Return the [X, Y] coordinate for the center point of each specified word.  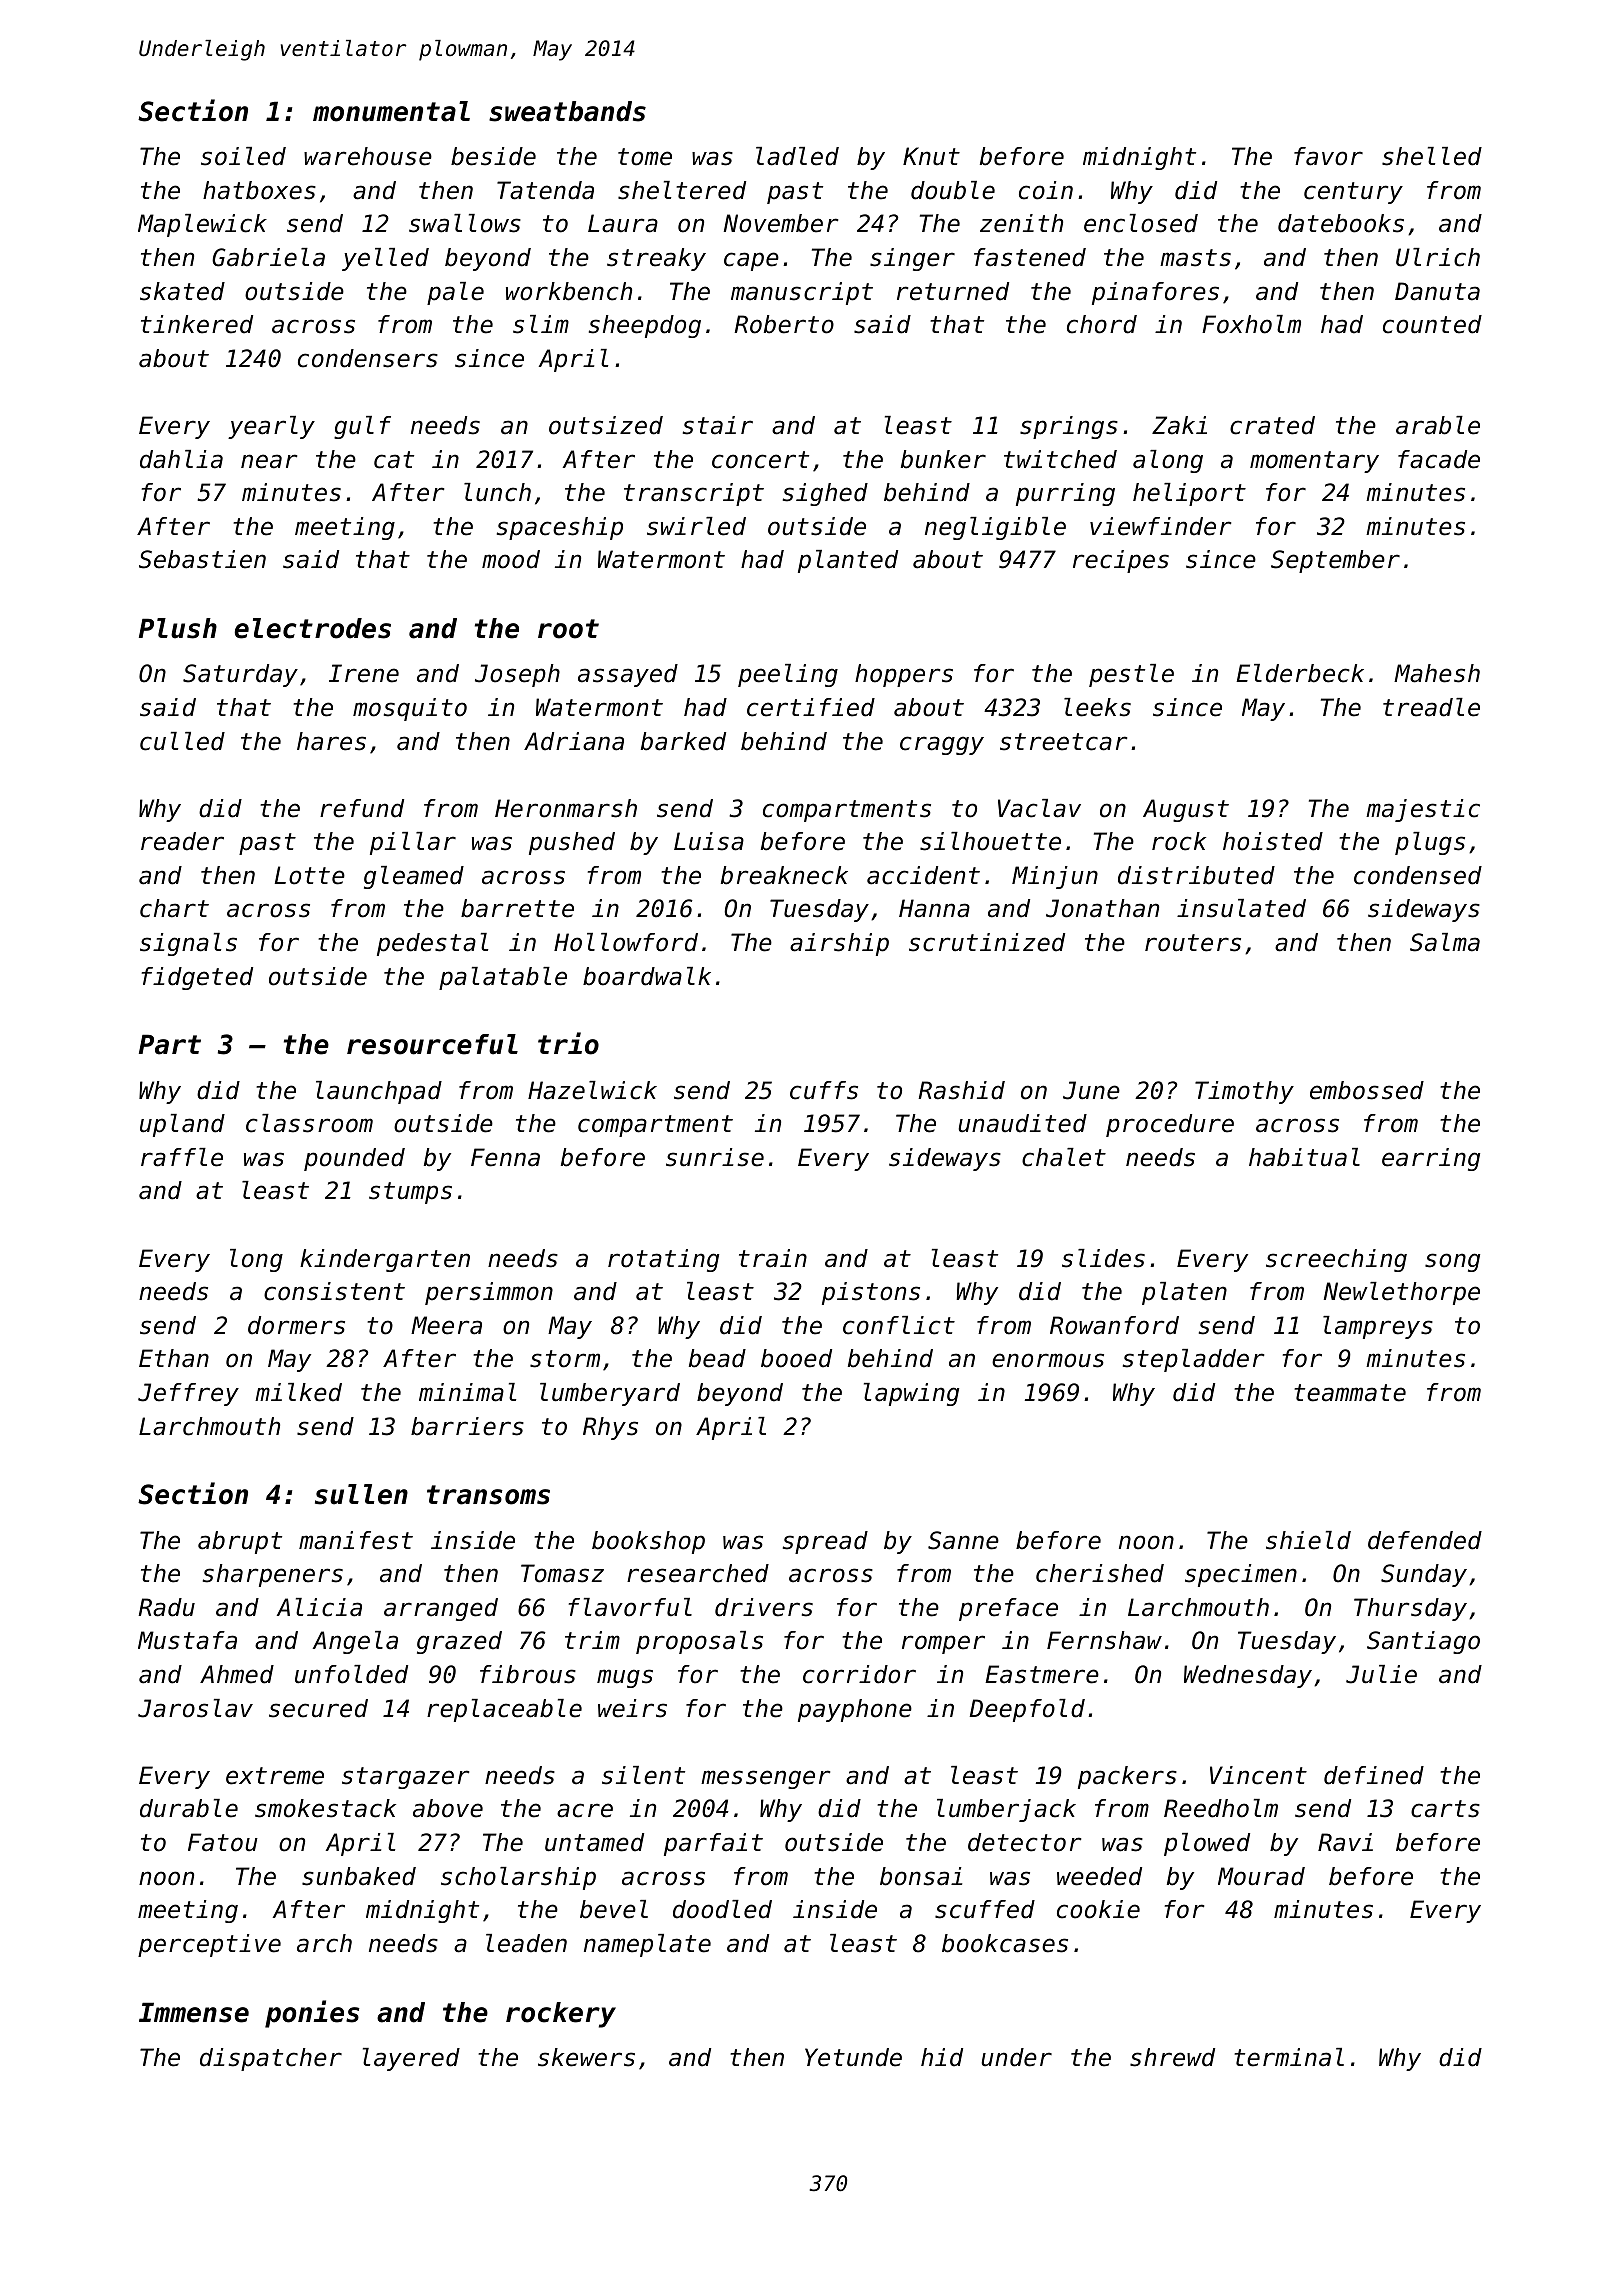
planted [848, 561]
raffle [182, 1157]
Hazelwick [592, 1090]
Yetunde [853, 2057]
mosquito [410, 709]
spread [825, 1542]
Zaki [1179, 425]
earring [1431, 1159]
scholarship [518, 1878]
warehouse [368, 156]
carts [1445, 1809]
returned [953, 291]
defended [1425, 1540]
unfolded [351, 1674]
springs [1069, 427]
